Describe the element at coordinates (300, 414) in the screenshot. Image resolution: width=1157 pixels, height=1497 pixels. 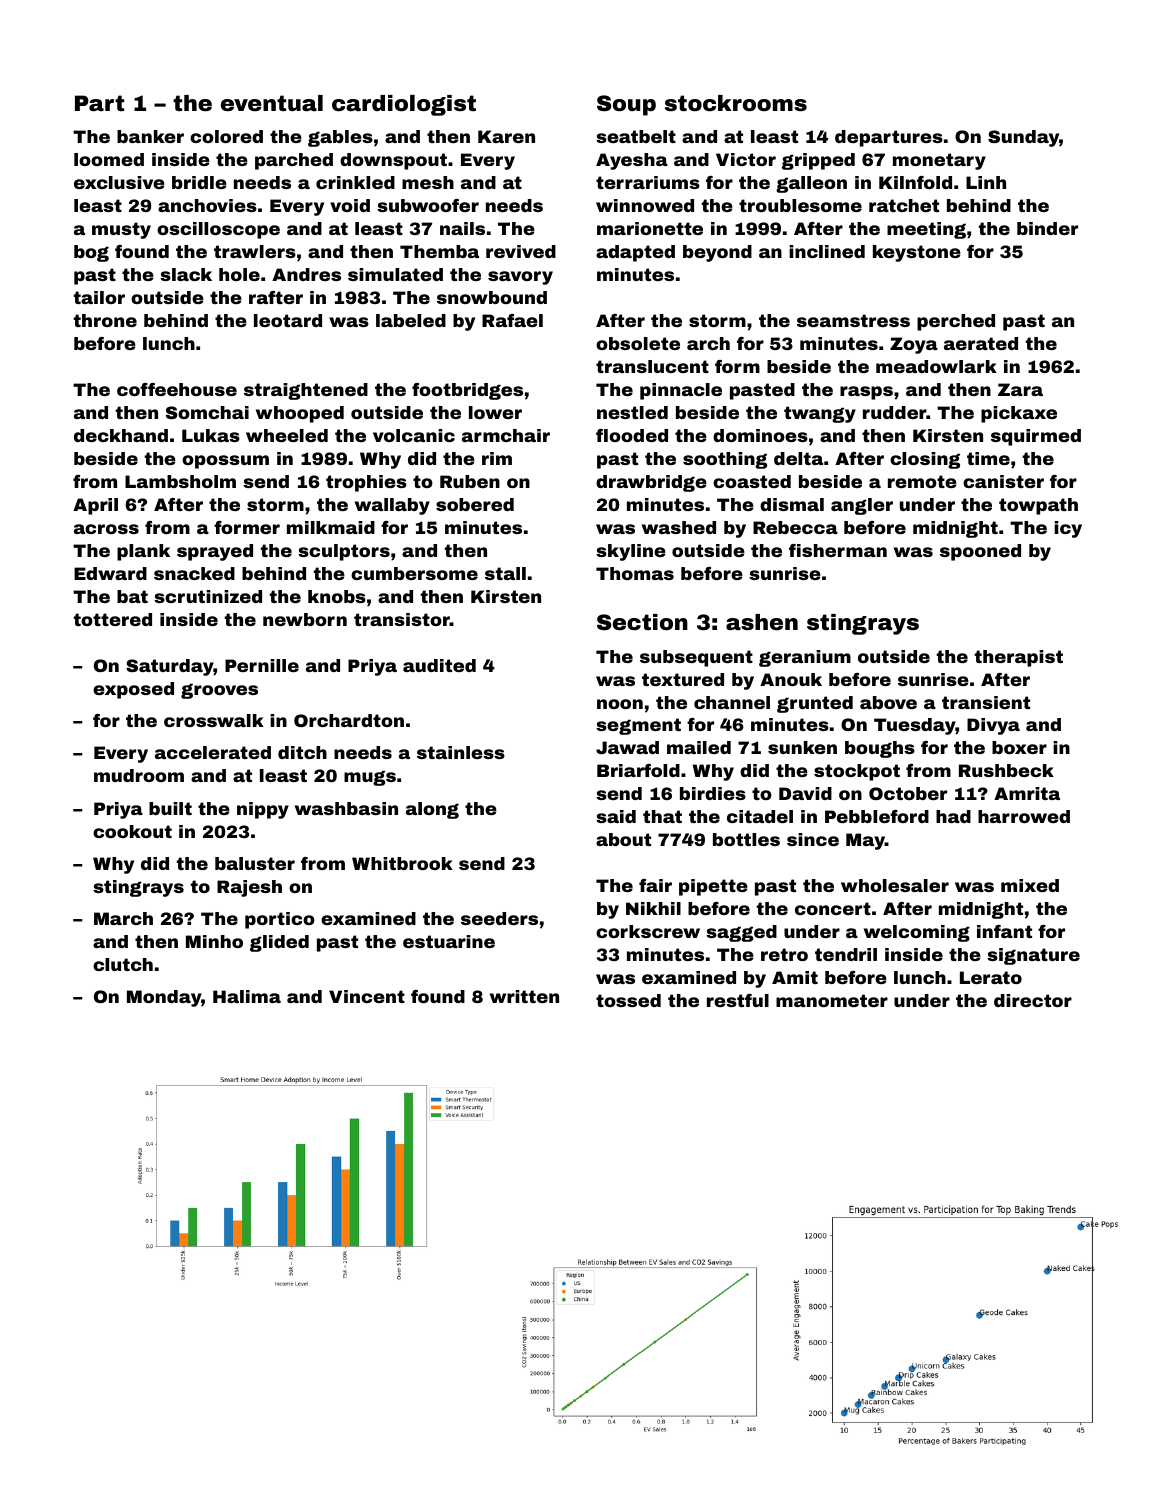
I see `whooped` at that location.
